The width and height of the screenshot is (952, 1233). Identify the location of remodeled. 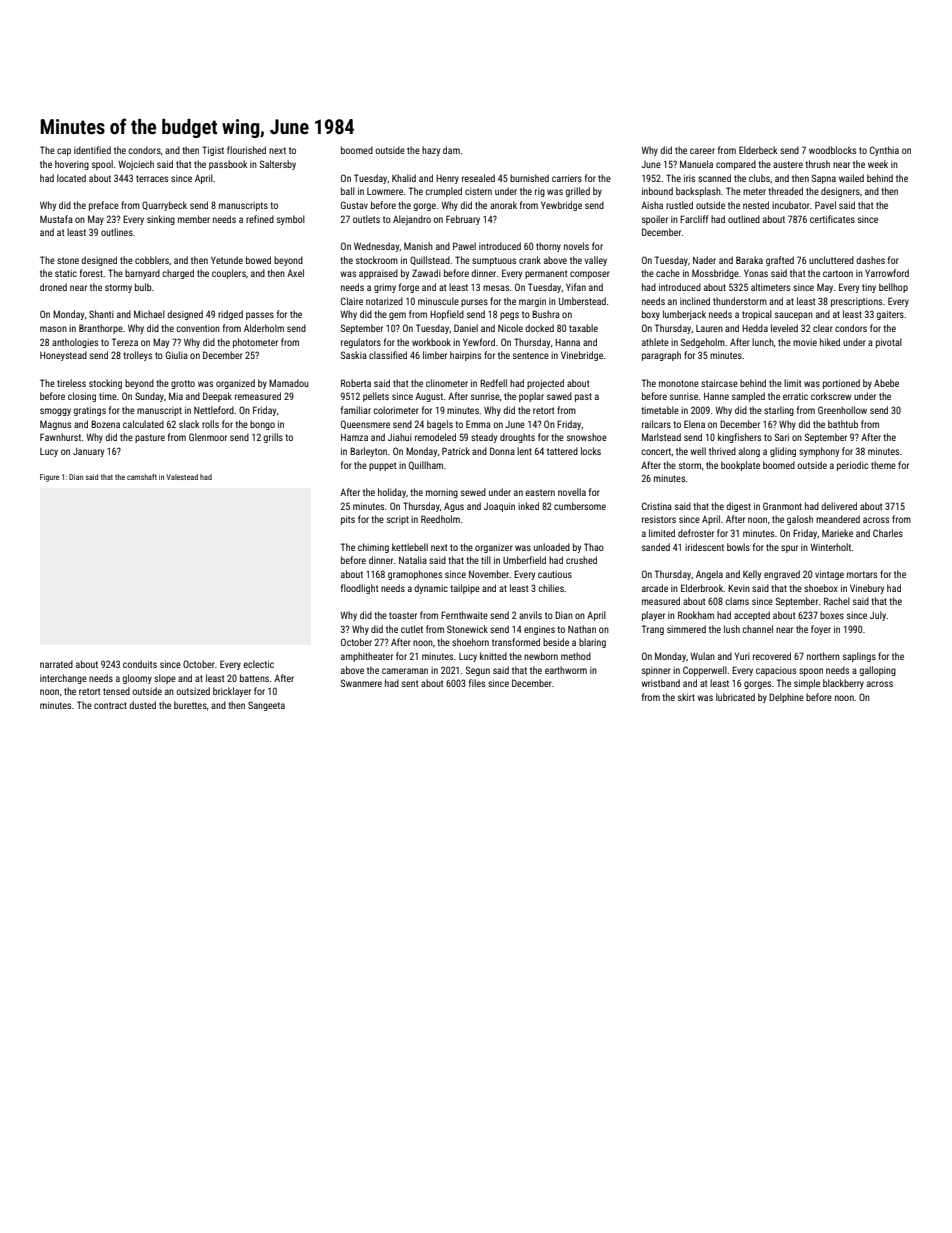
(435, 437).
